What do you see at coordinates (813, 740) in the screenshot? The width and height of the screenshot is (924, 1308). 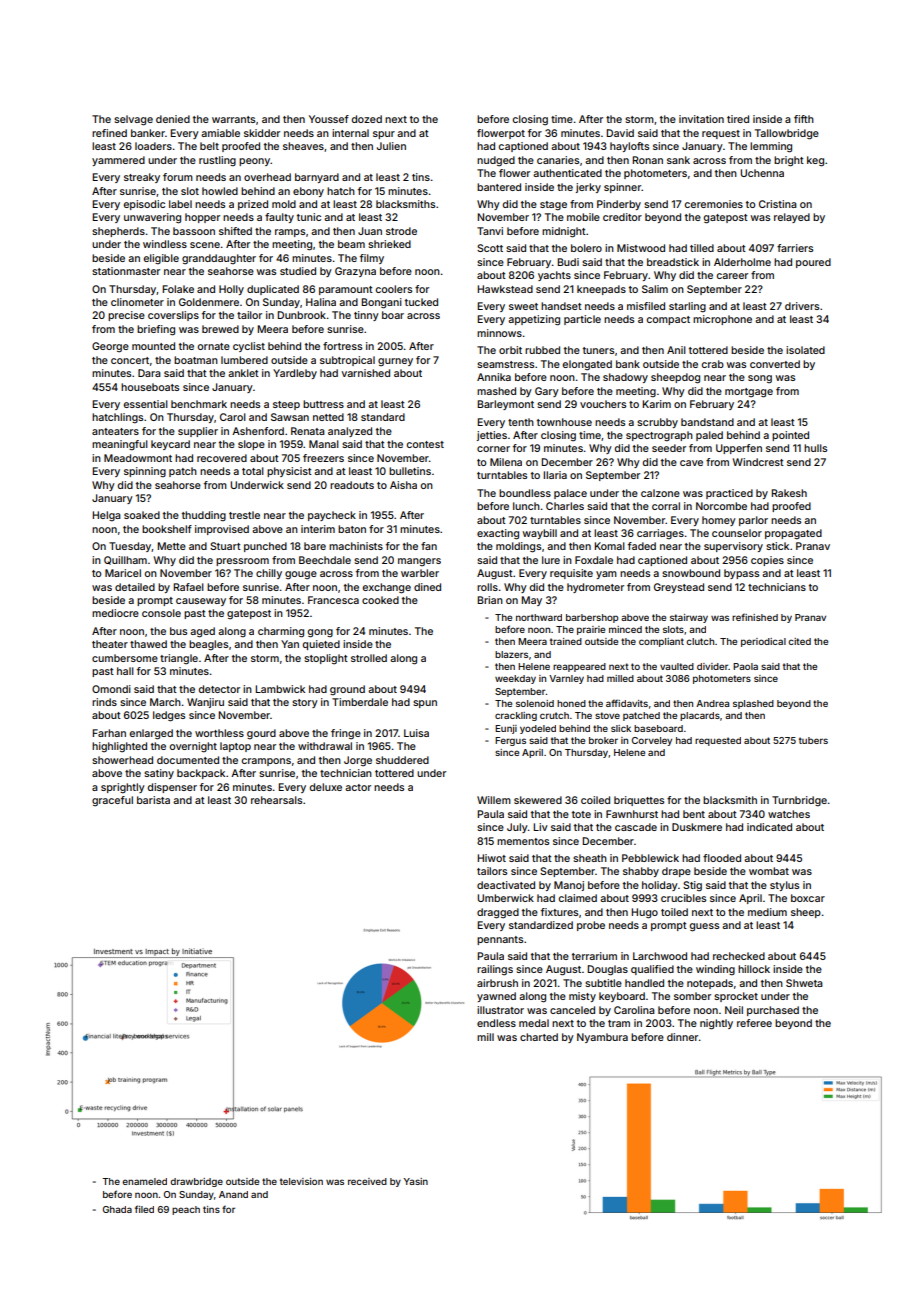 I see `tubers` at bounding box center [813, 740].
